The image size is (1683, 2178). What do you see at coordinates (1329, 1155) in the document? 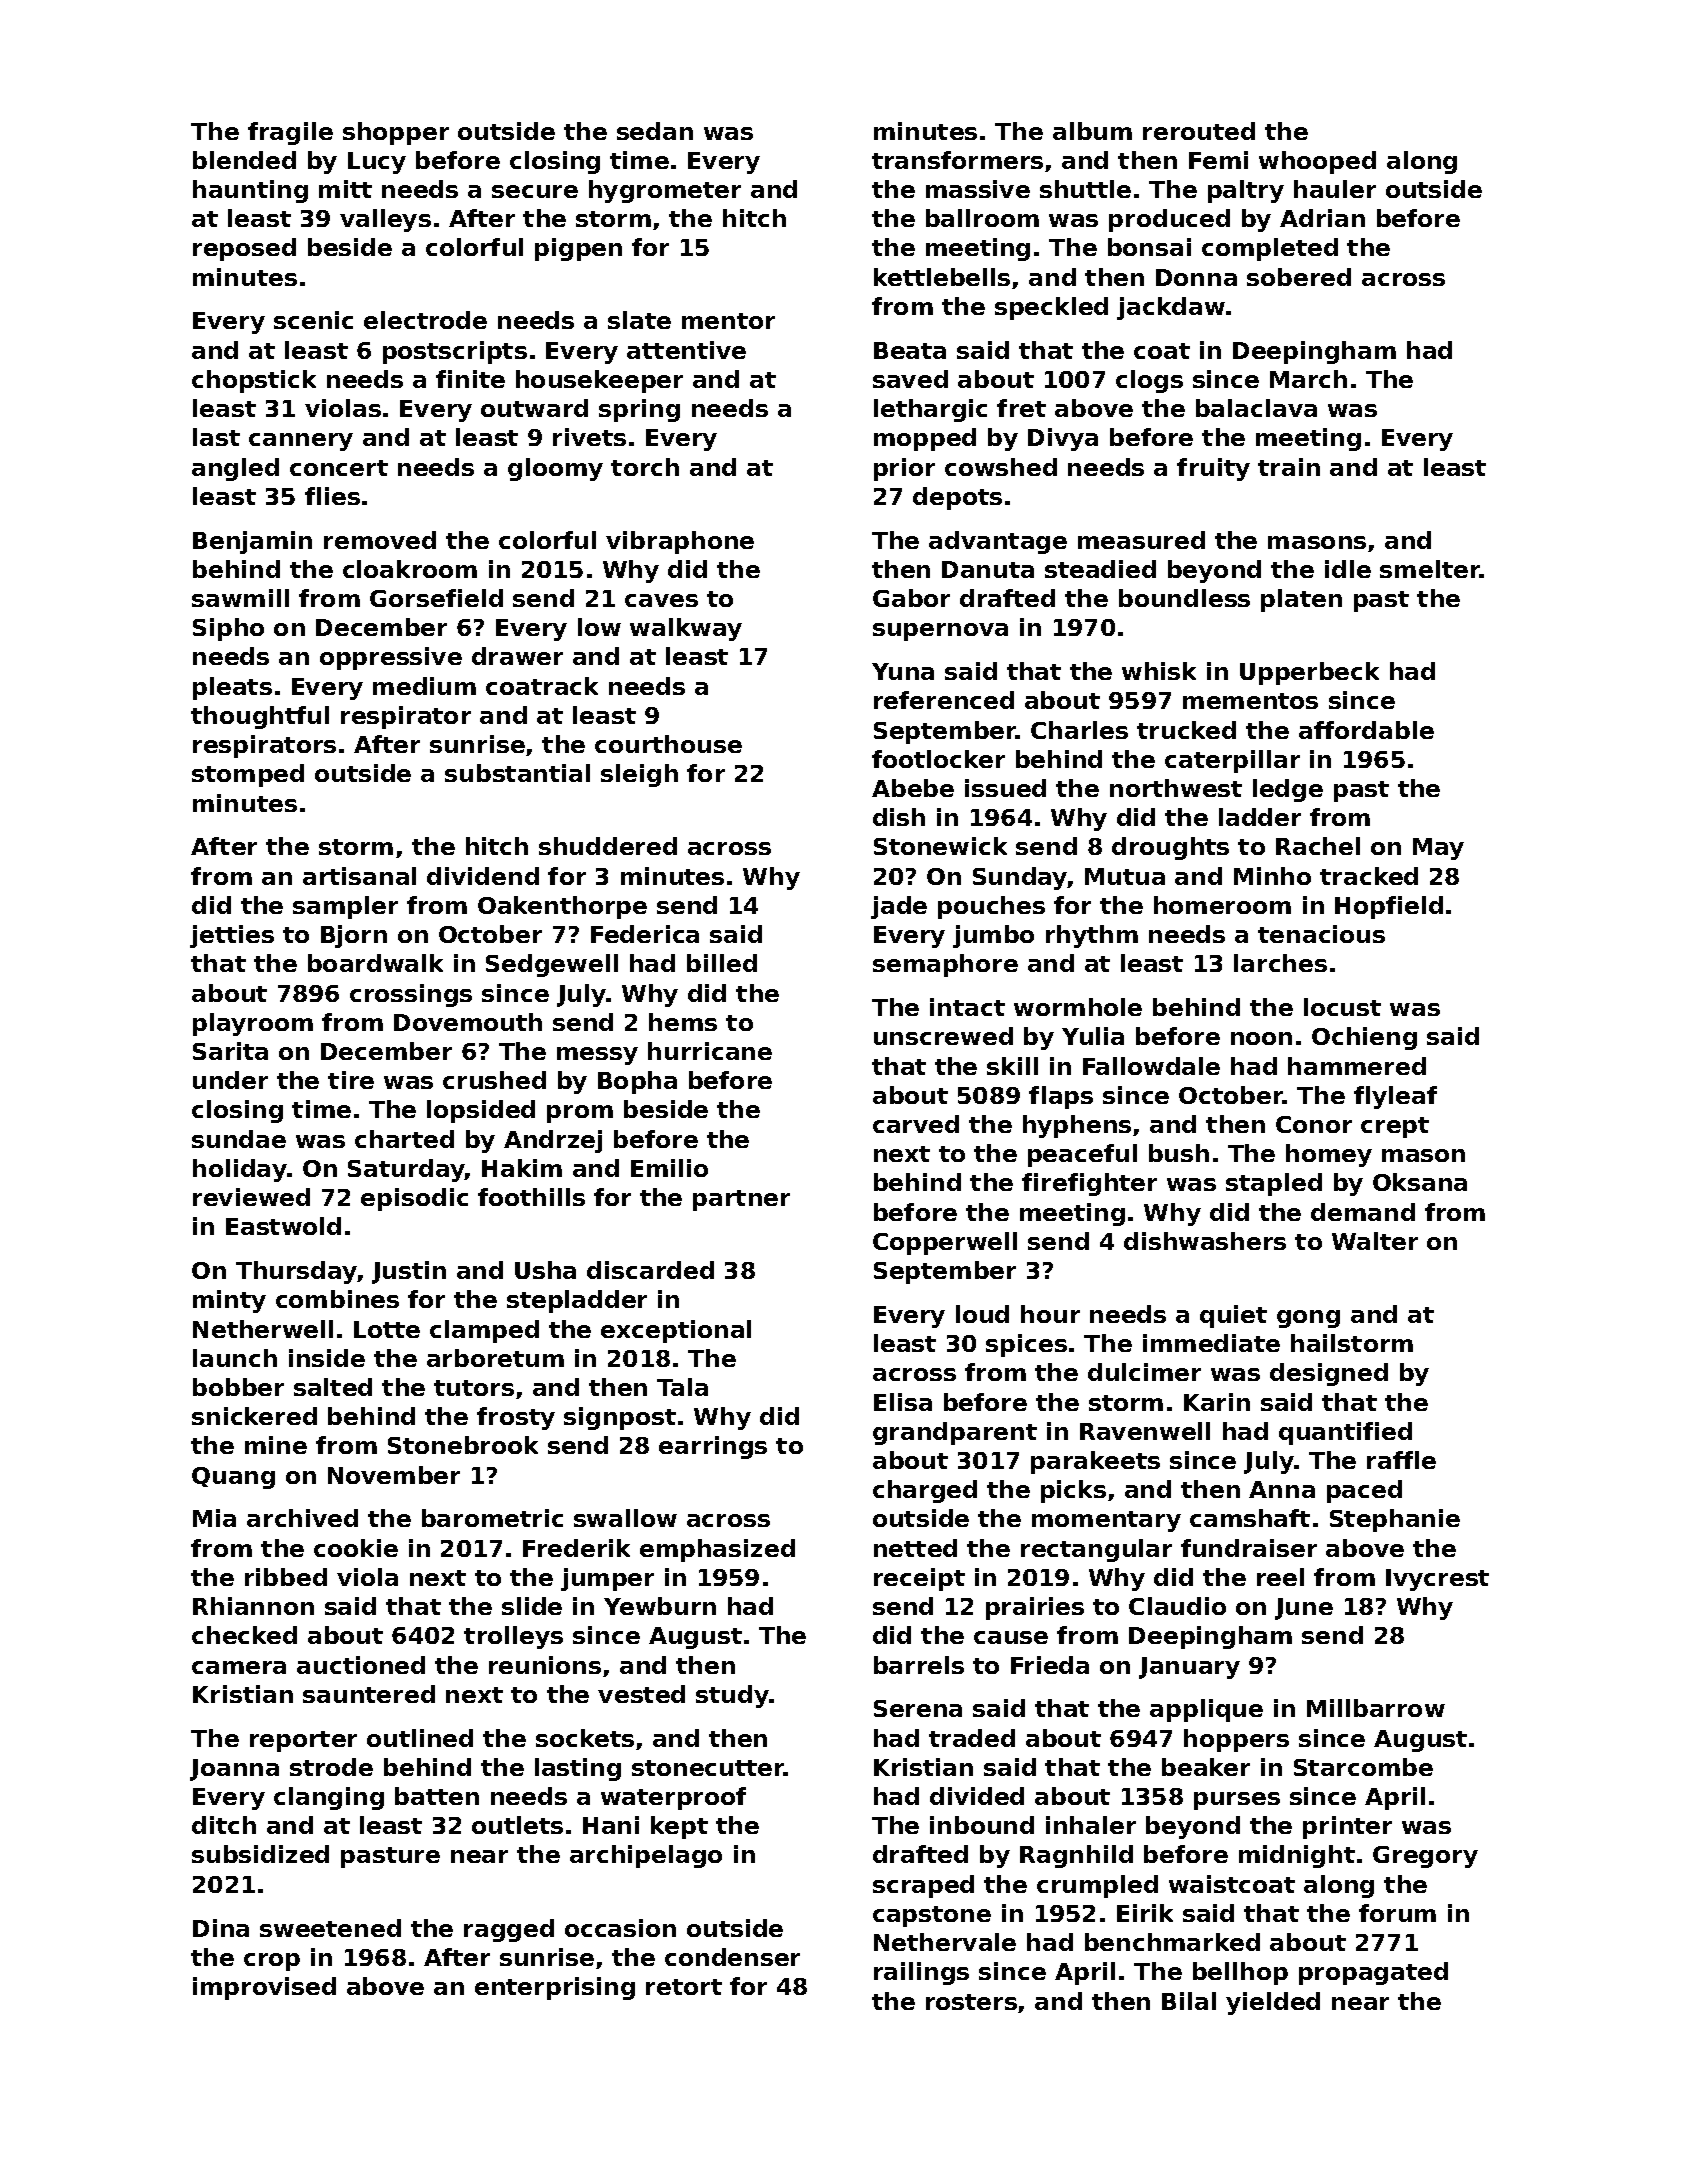
I see `homey` at bounding box center [1329, 1155].
